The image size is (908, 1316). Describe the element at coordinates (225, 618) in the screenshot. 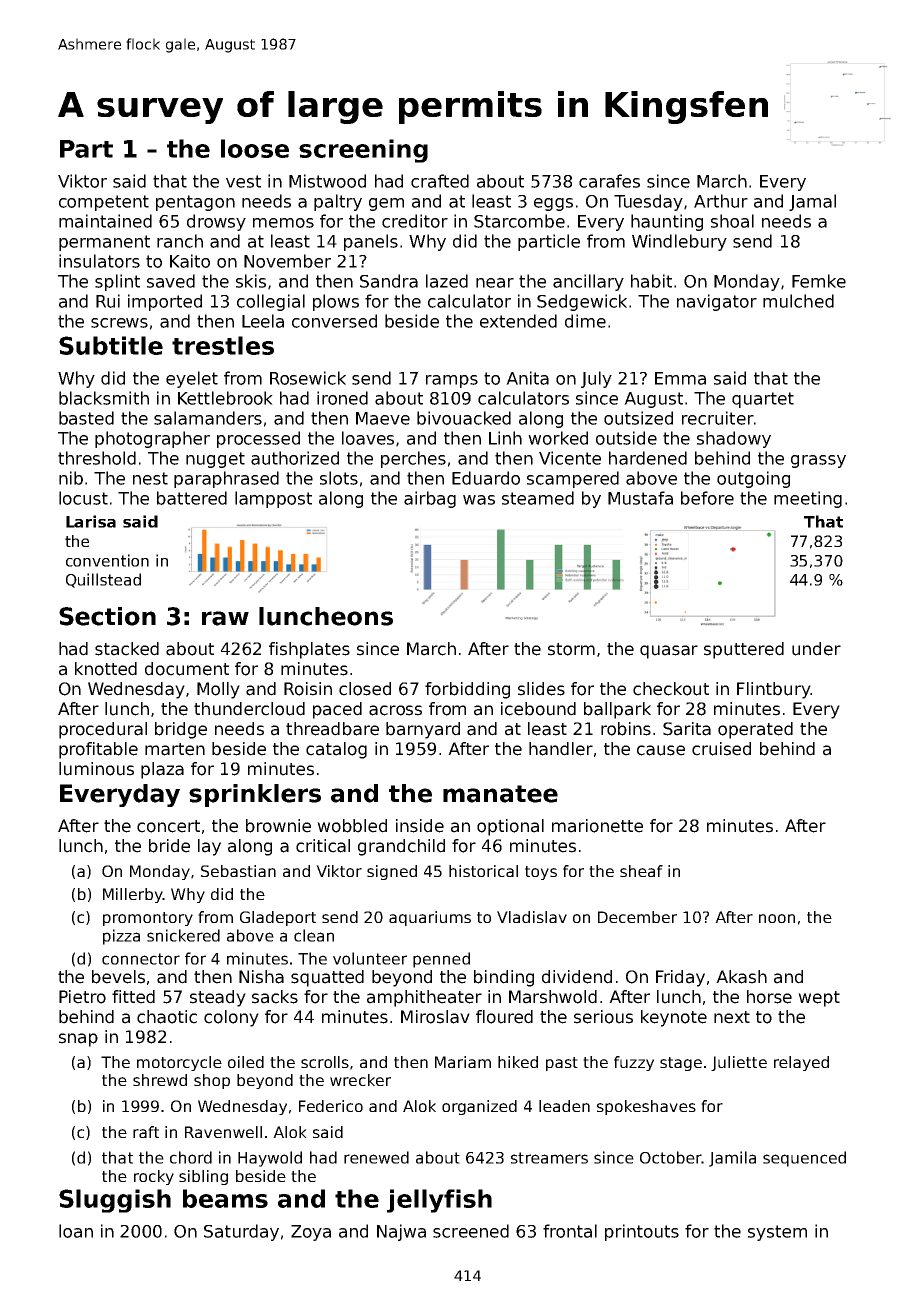

I see `raw` at that location.
